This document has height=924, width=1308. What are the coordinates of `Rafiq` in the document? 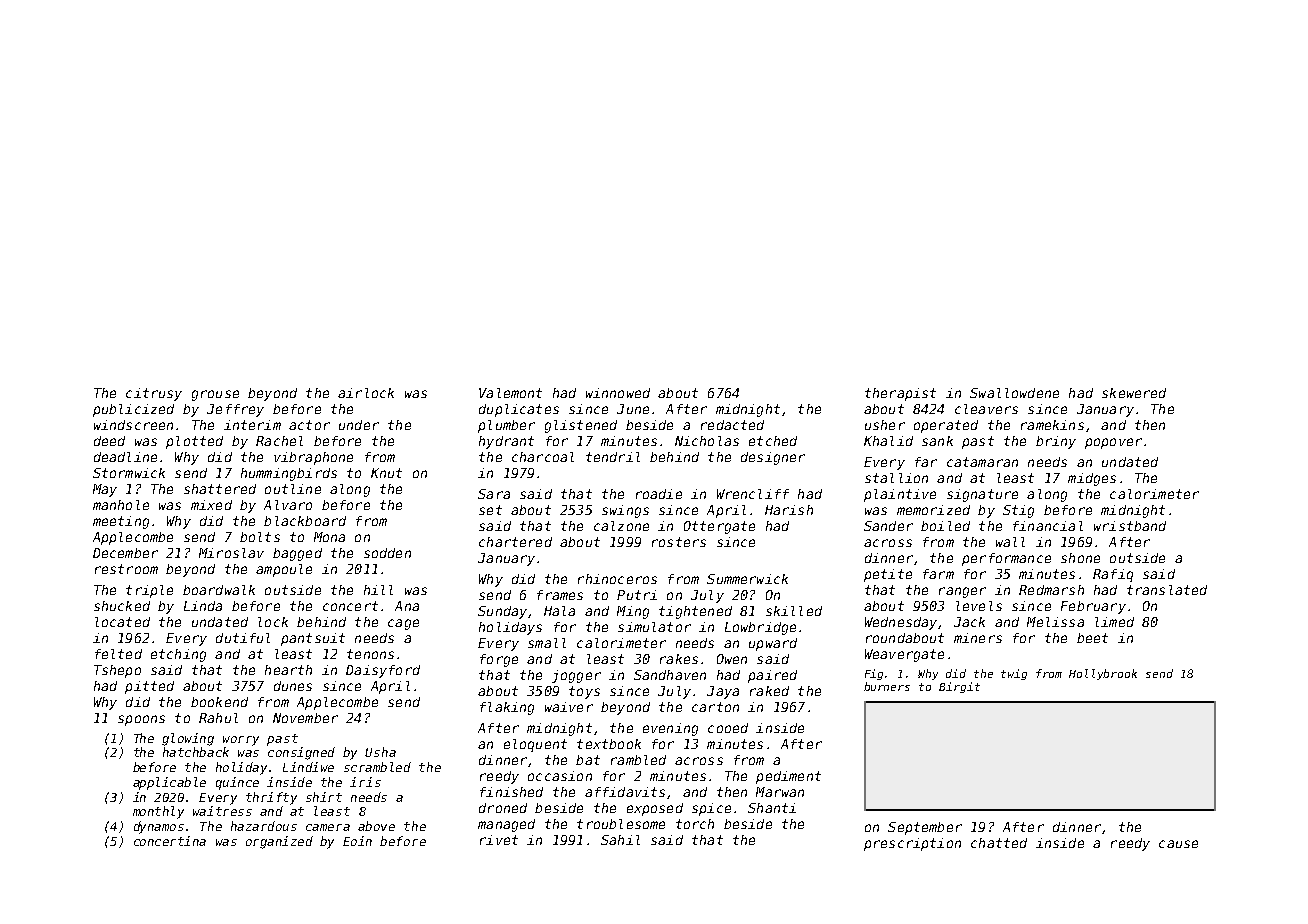 It's located at (1113, 575).
